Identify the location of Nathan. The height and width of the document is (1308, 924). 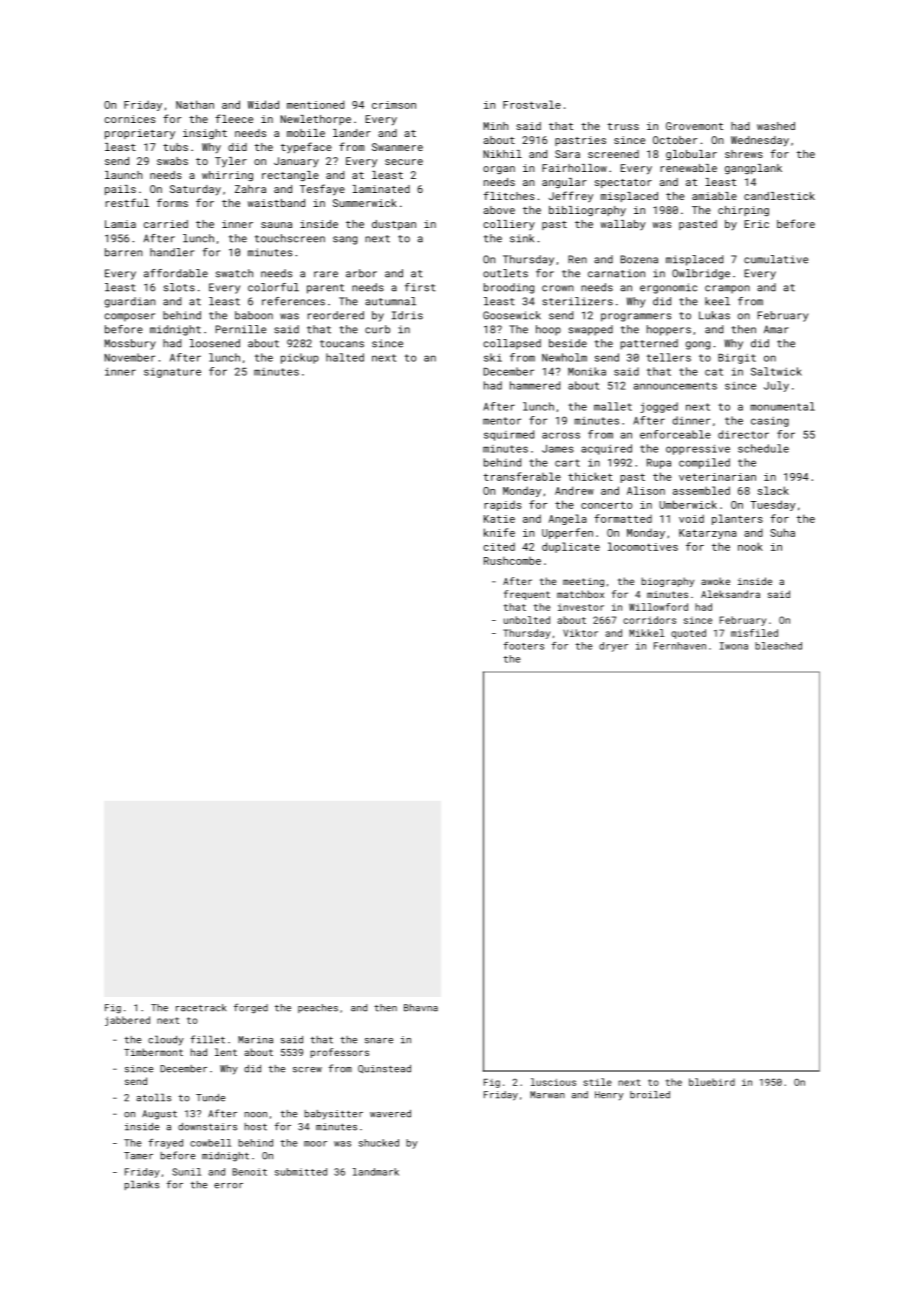
(195, 104).
